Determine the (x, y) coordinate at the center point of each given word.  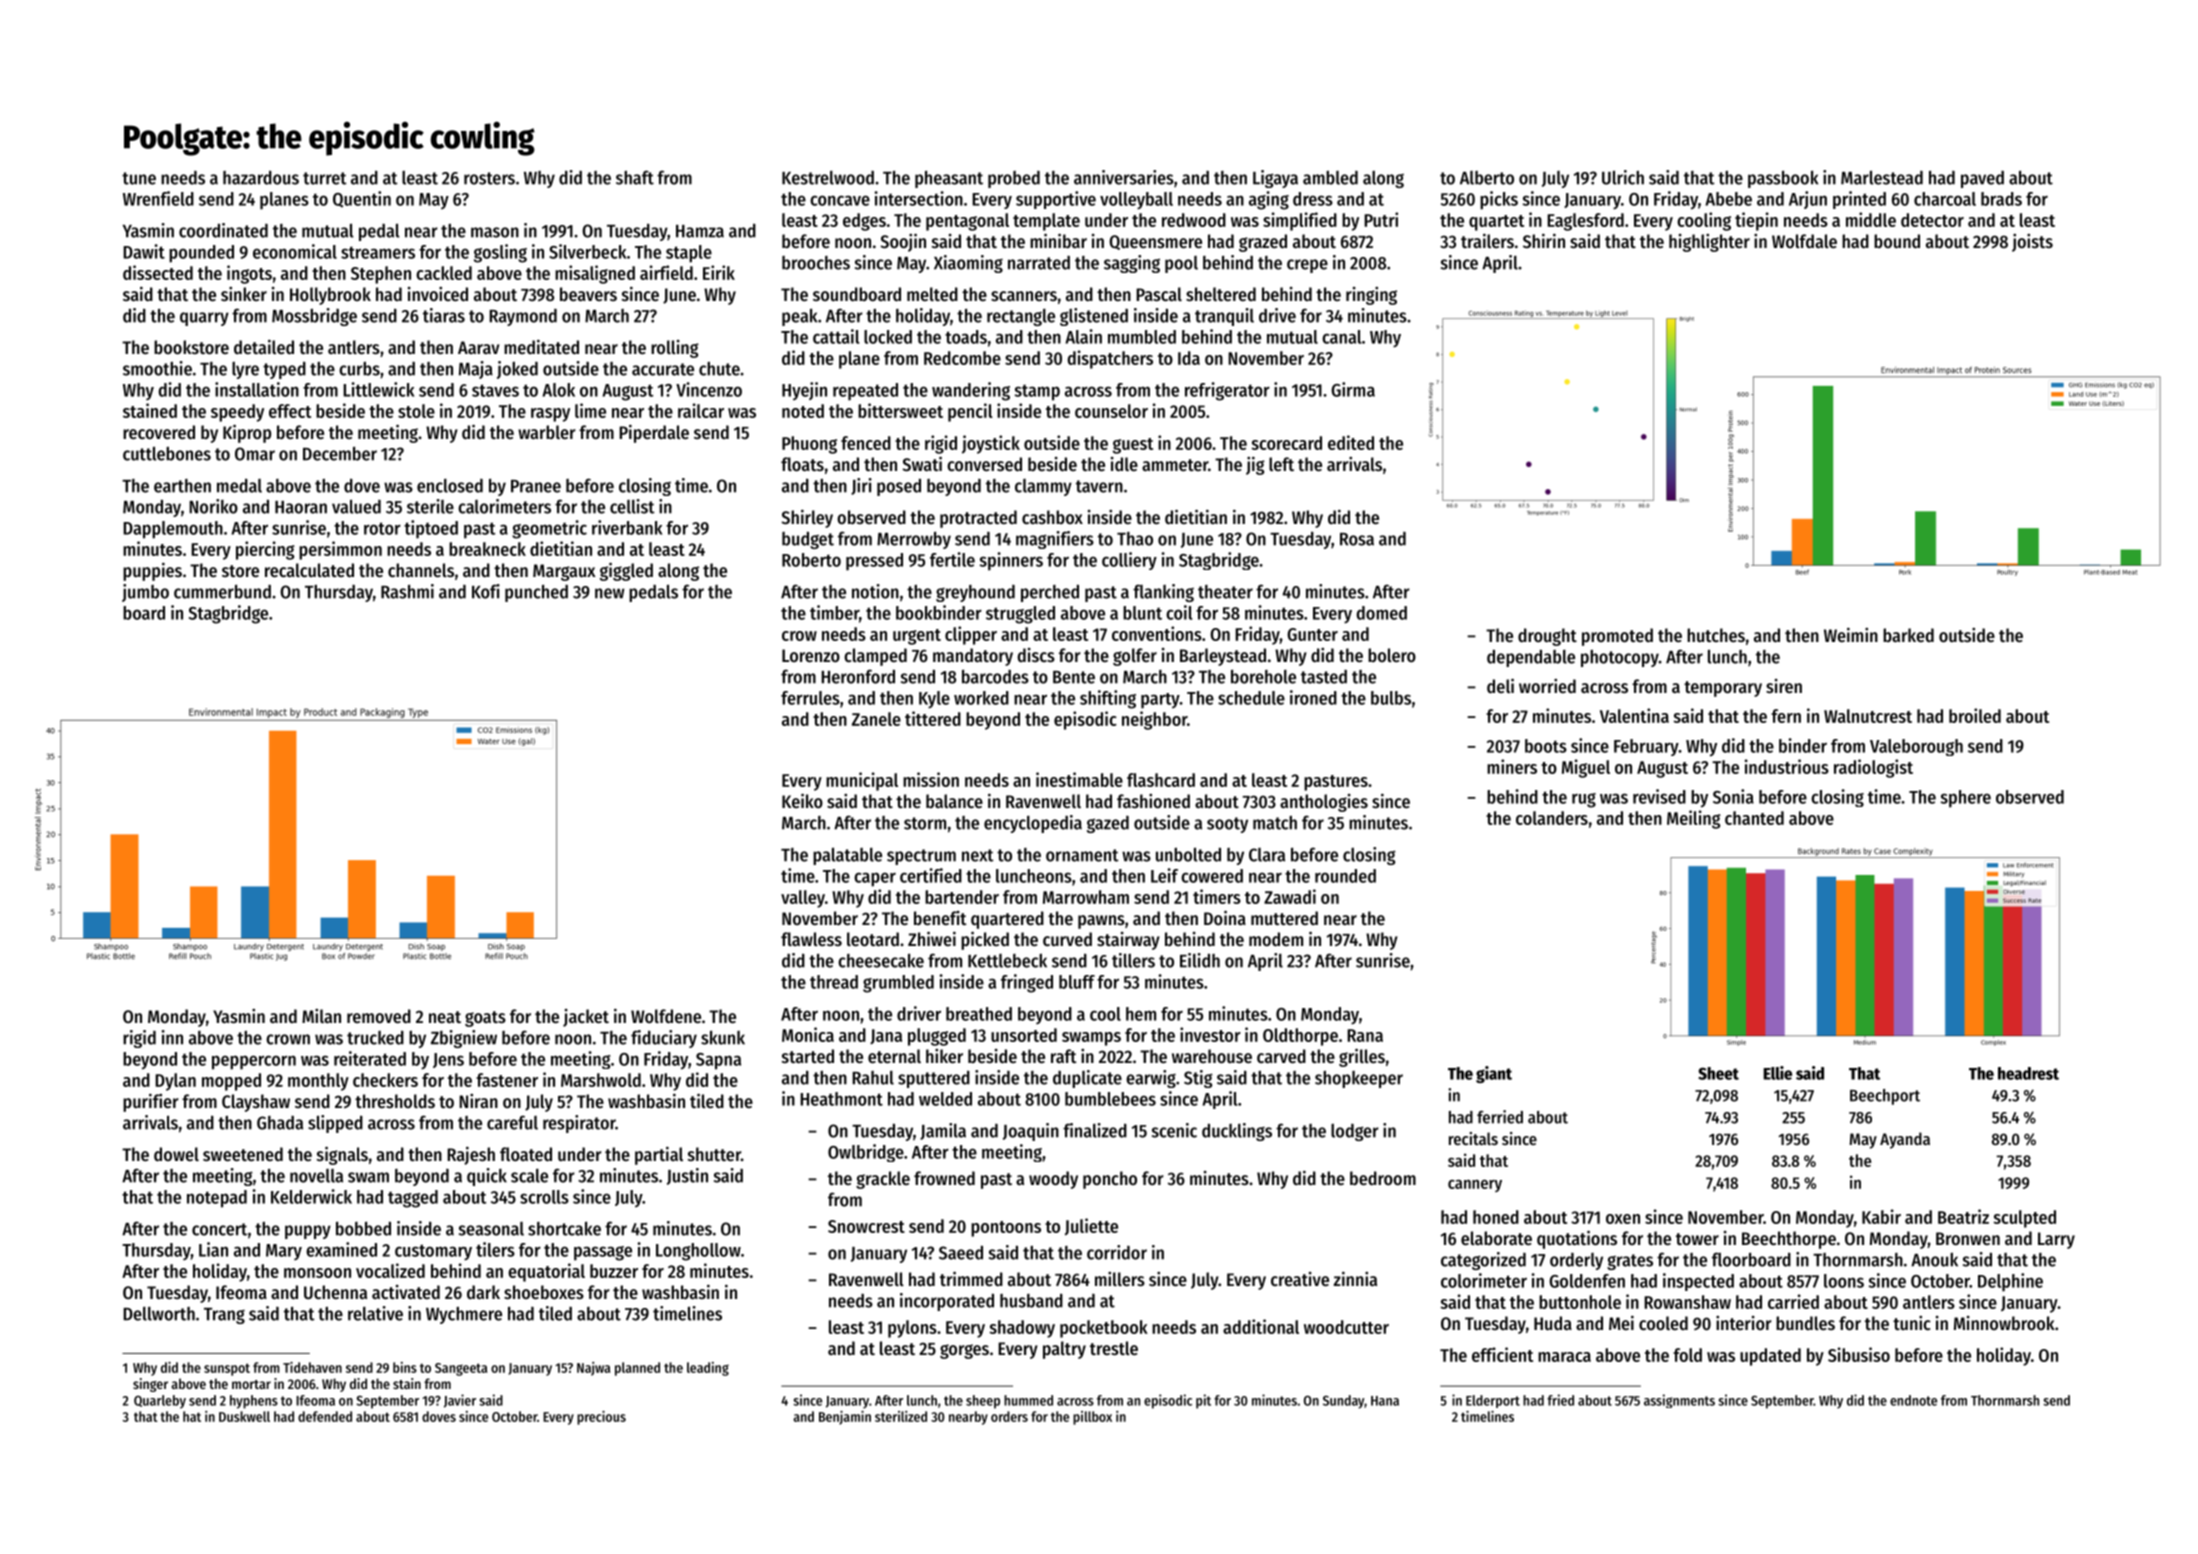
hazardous (261, 177)
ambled (1330, 177)
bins (405, 1367)
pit (1203, 1401)
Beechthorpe (1789, 1240)
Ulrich (1623, 177)
